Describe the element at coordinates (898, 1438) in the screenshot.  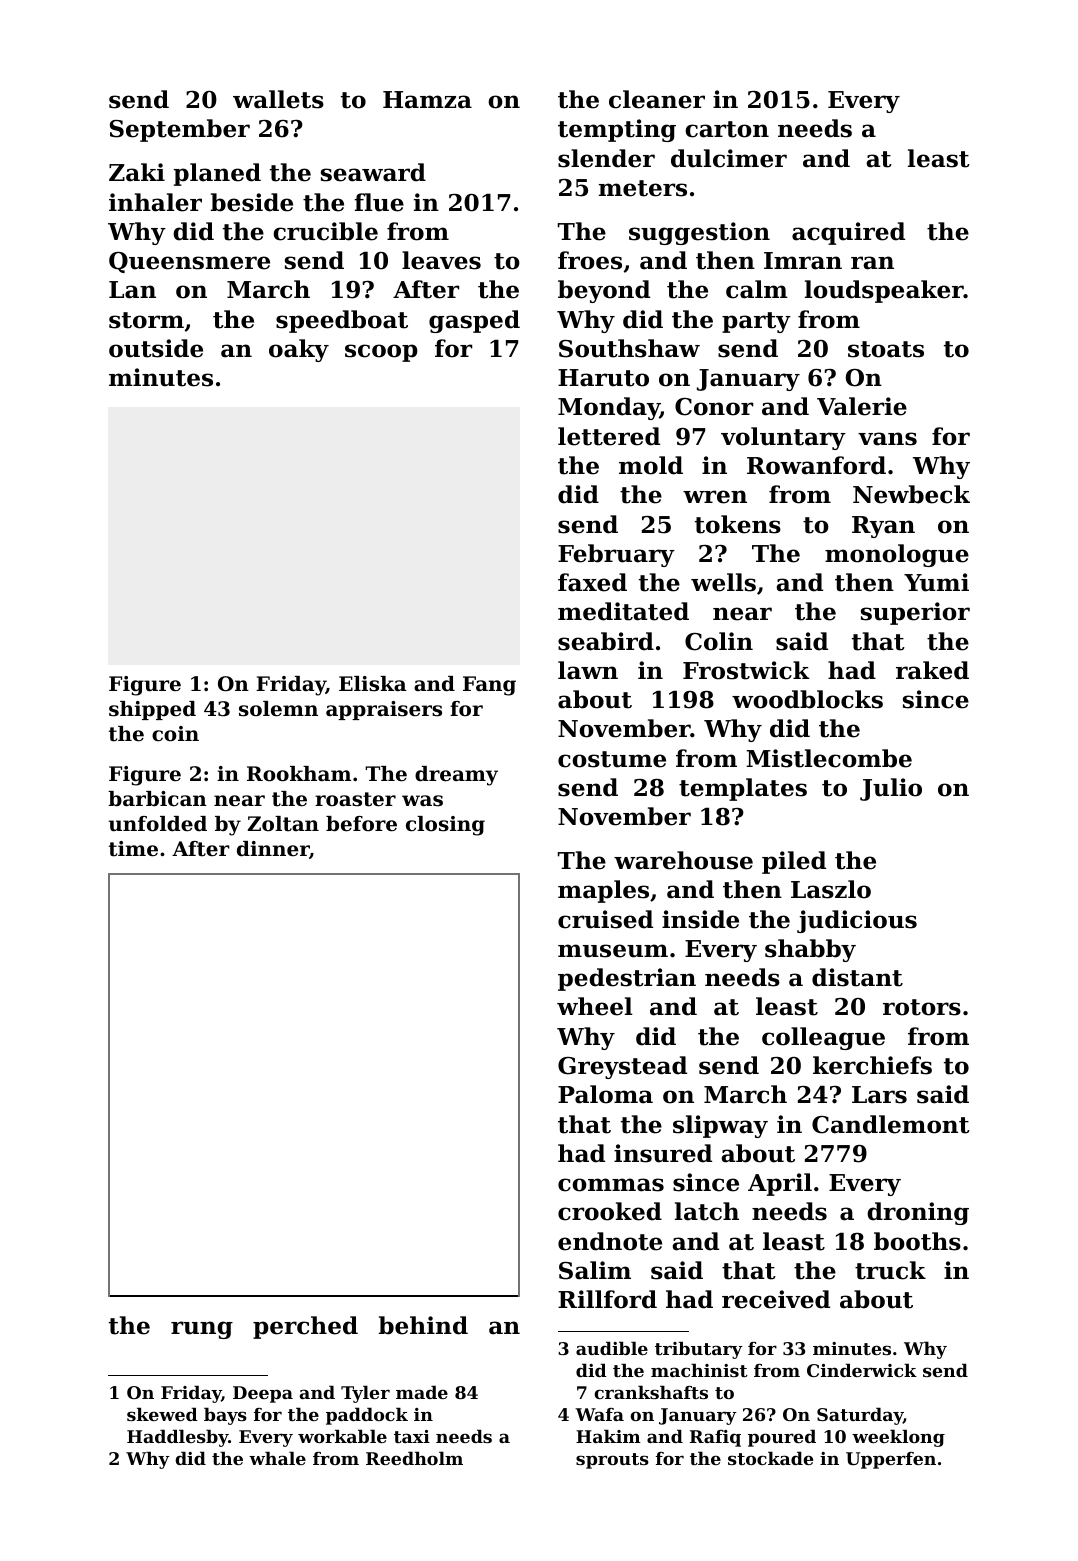
I see `weeklong` at that location.
